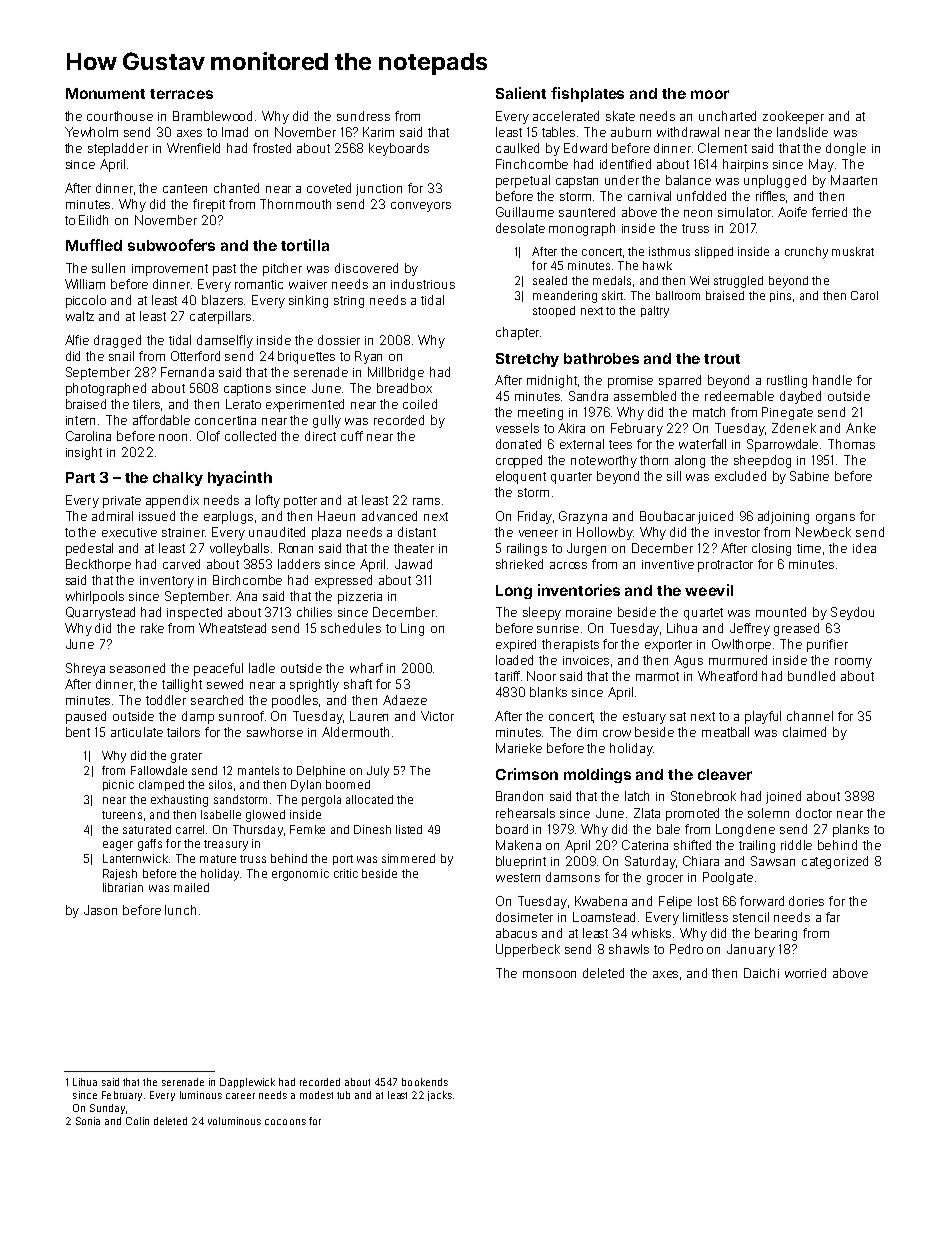 This screenshot has height=1233, width=952. I want to click on junction, so click(379, 190).
